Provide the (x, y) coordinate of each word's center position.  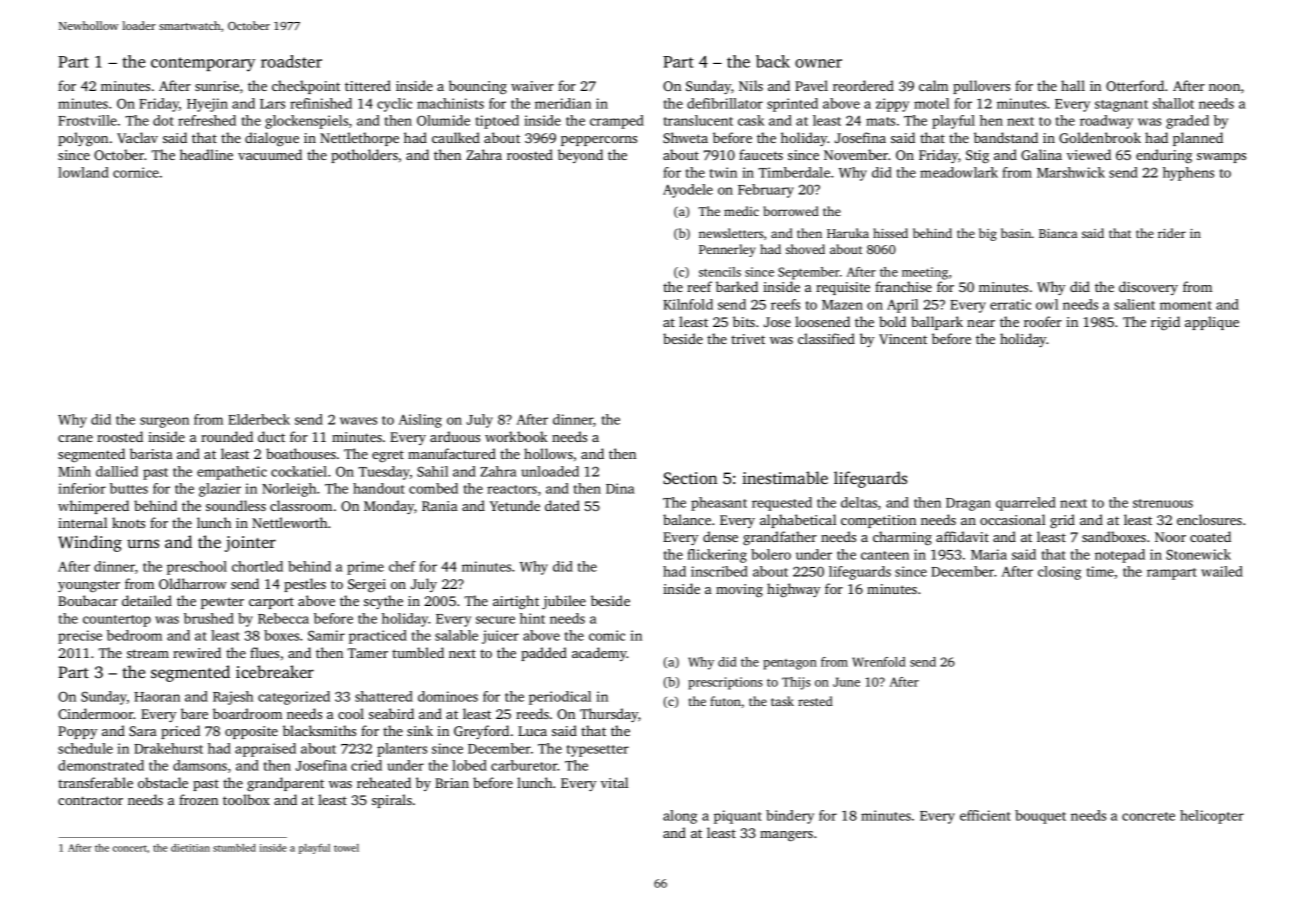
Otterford (1135, 85)
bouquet (1040, 817)
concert (130, 848)
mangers (786, 836)
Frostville (87, 120)
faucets (761, 154)
